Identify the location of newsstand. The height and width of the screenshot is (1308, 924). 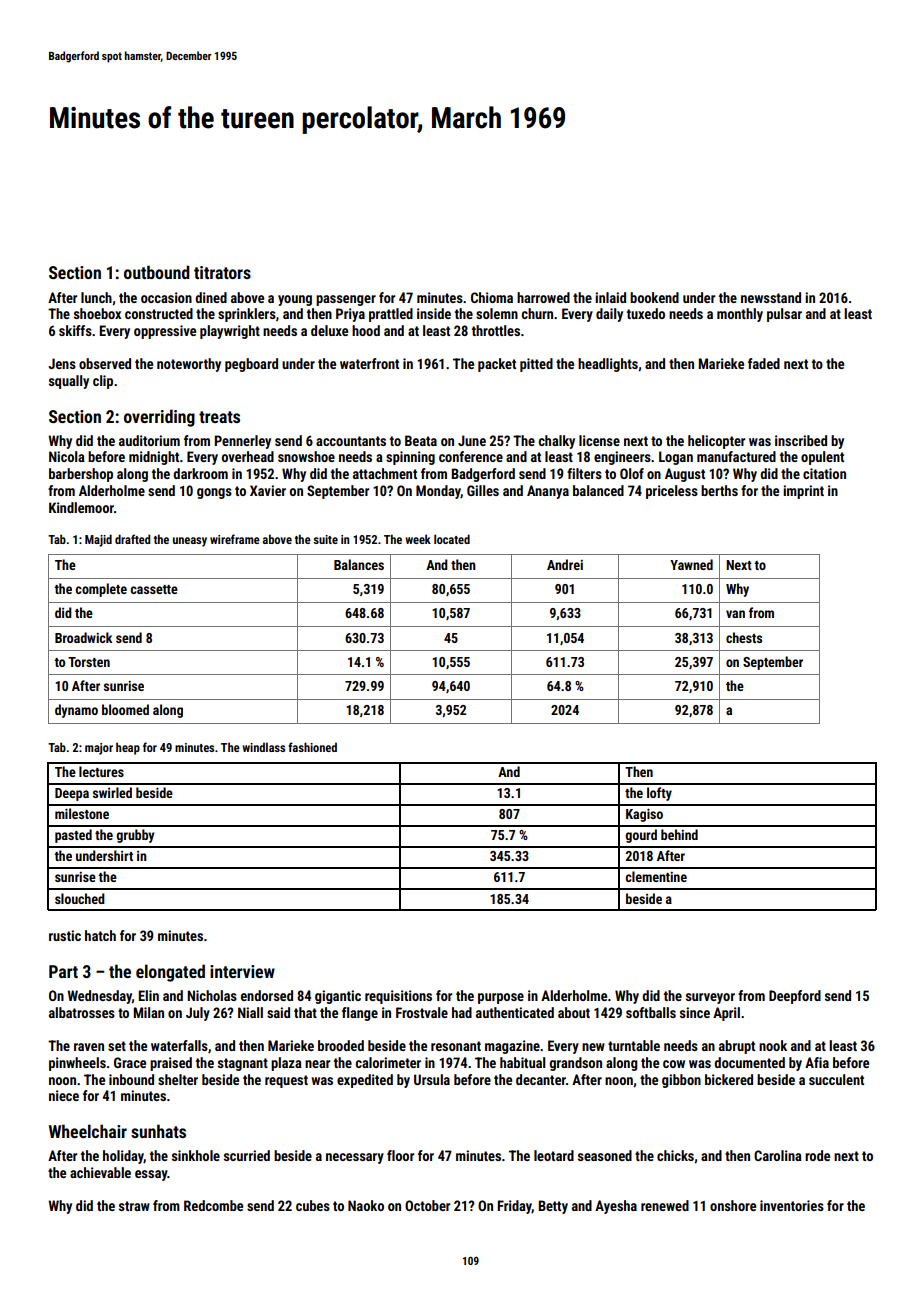
(771, 297).
